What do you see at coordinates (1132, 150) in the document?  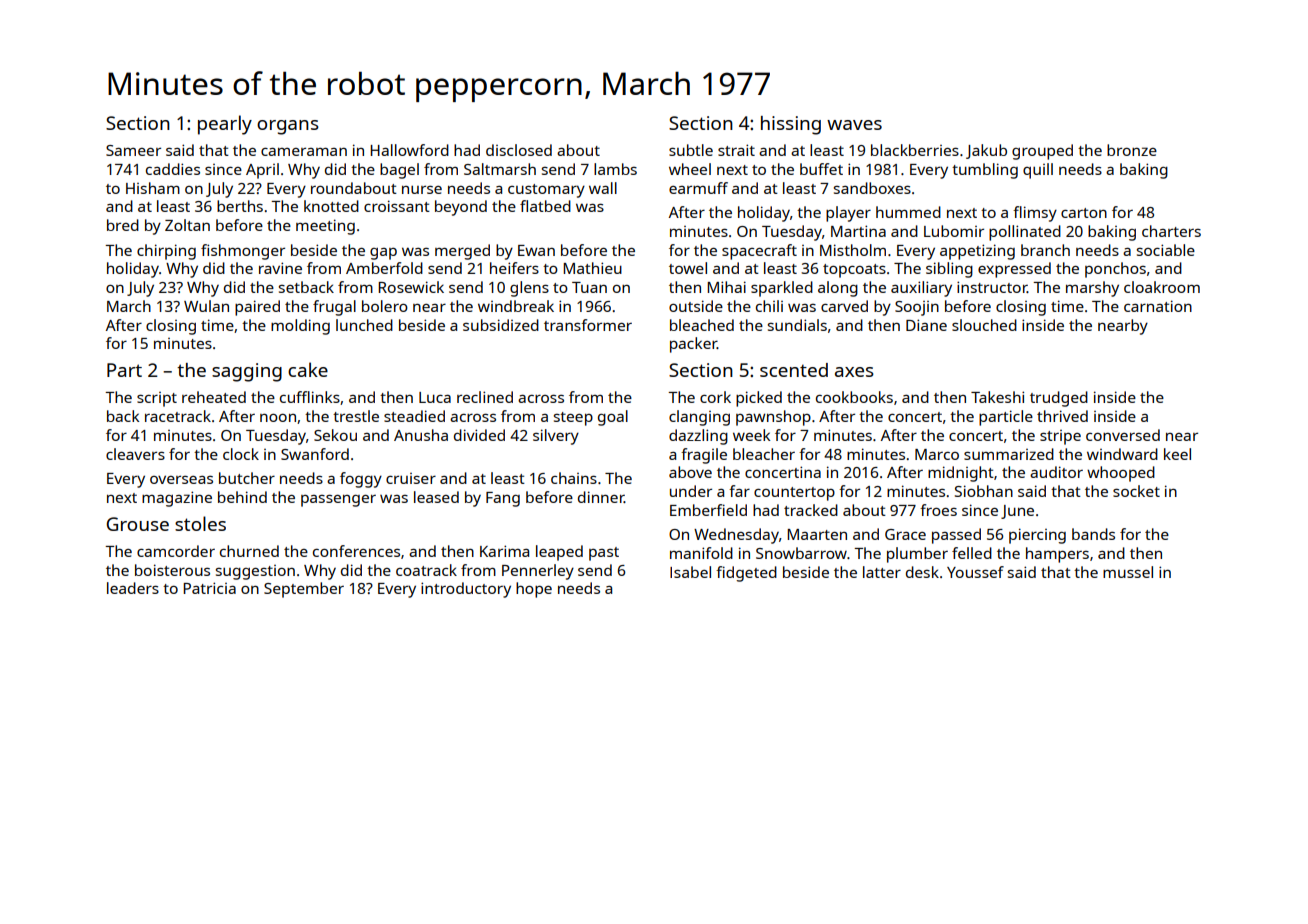 I see `bronze` at bounding box center [1132, 150].
